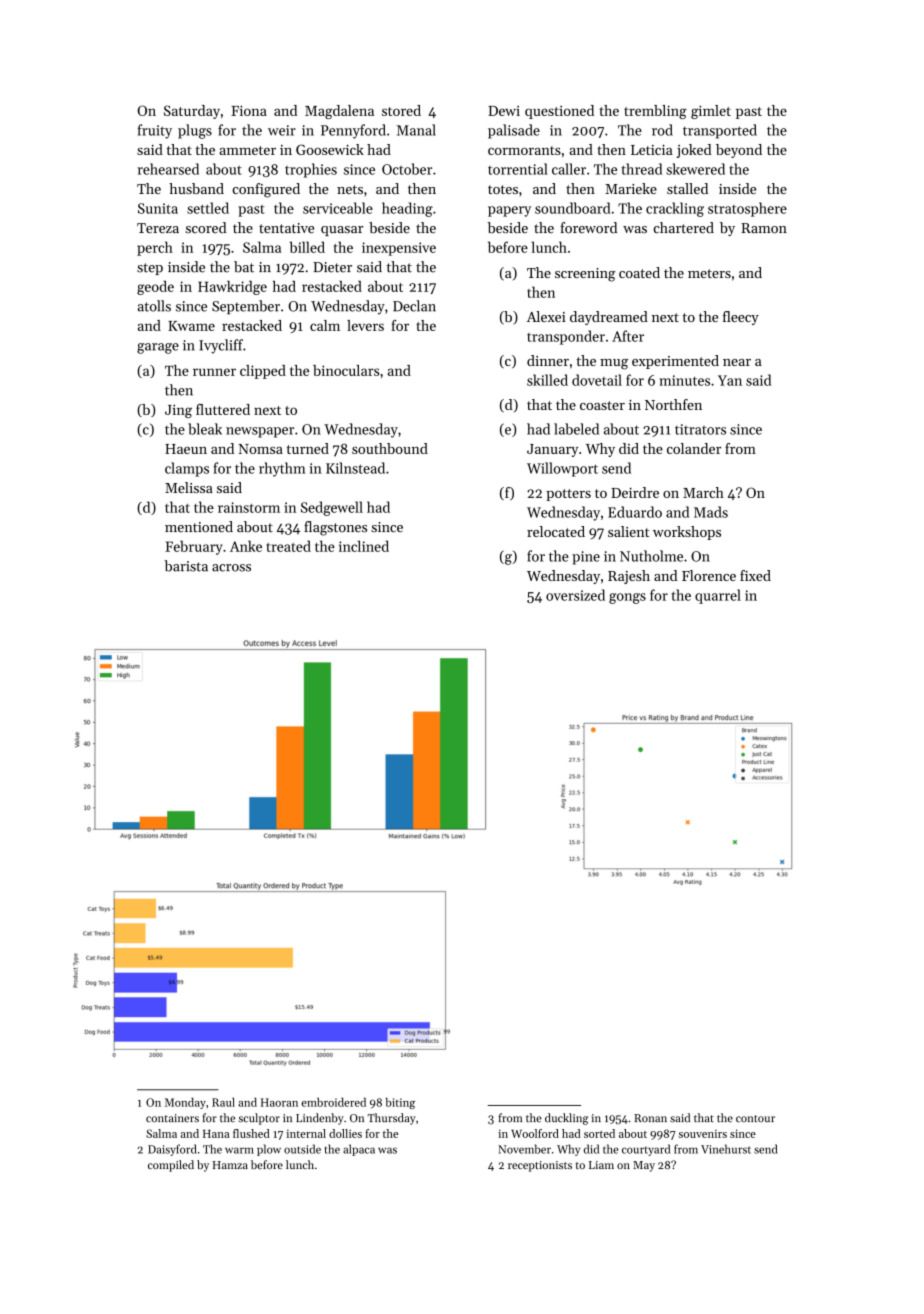 The height and width of the page is (1314, 924). Describe the element at coordinates (333, 1102) in the page. I see `embroidered` at that location.
